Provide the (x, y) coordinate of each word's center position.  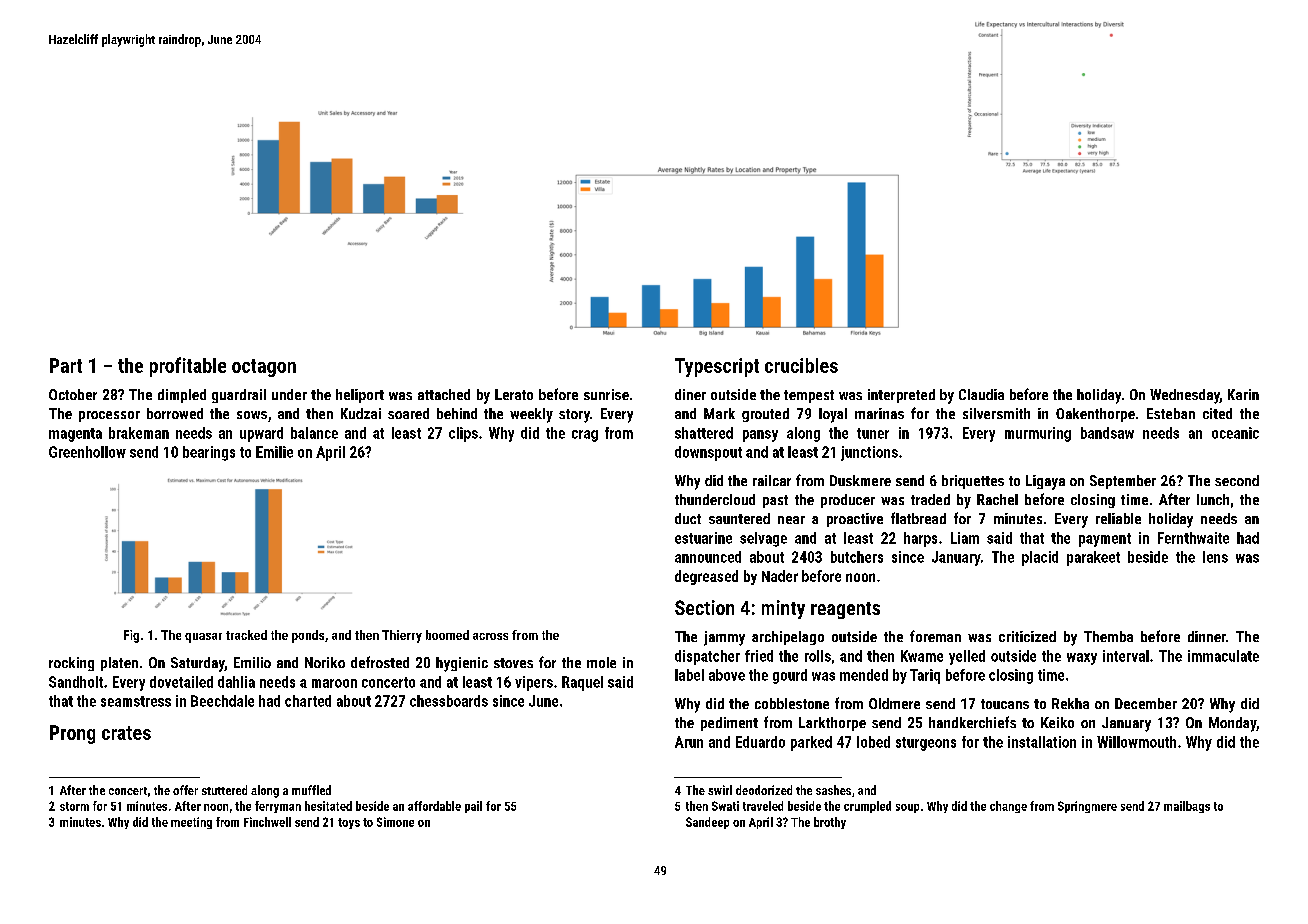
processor (109, 416)
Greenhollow (87, 452)
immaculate (1223, 656)
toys (349, 823)
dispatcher (707, 657)
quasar (203, 638)
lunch (1213, 499)
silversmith (996, 413)
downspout (708, 453)
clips (463, 434)
